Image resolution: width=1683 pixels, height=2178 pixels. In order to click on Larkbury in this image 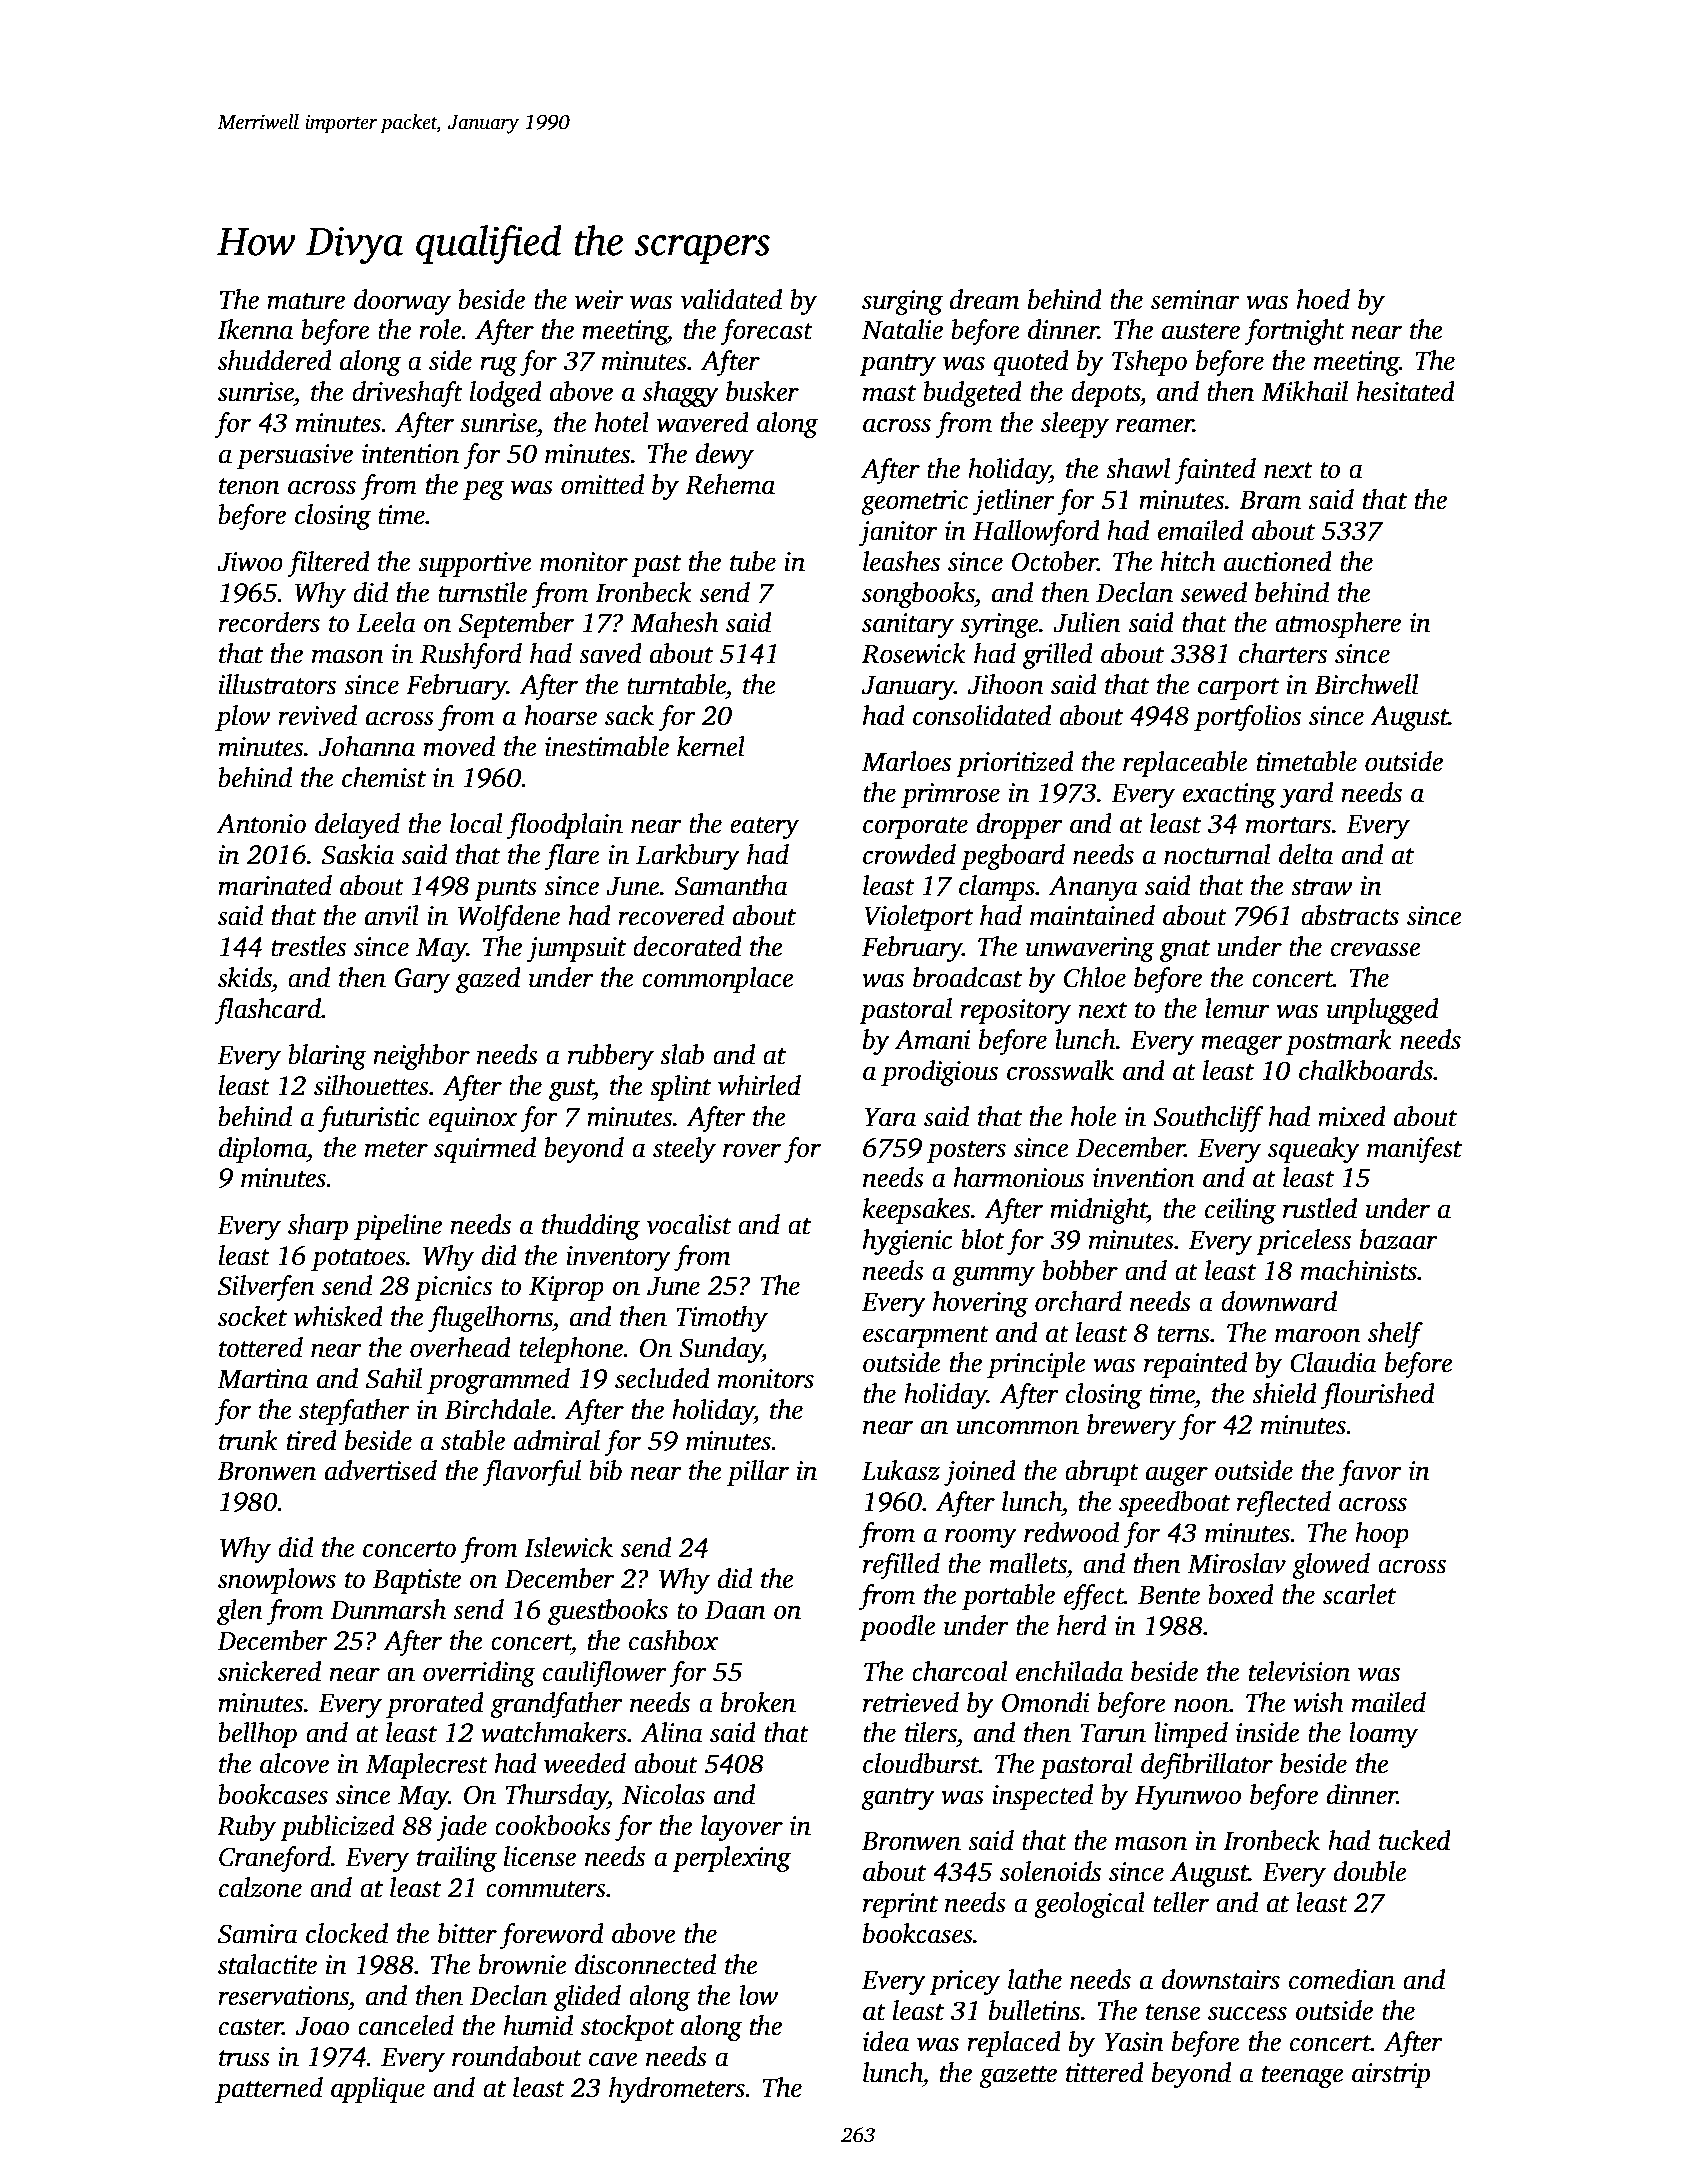, I will do `click(688, 857)`.
